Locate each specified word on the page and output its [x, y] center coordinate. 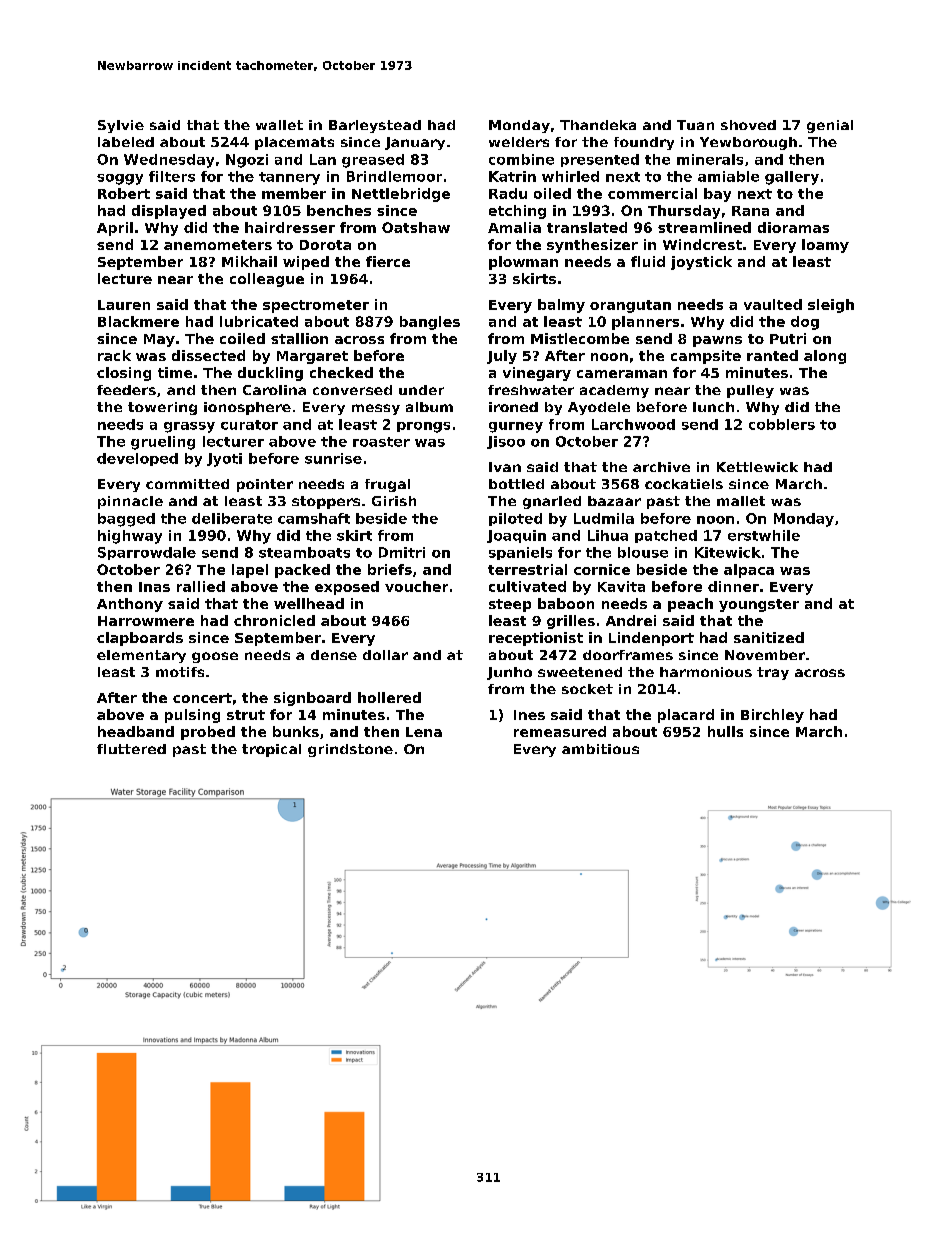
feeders [126, 390]
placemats [294, 143]
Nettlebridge [401, 195]
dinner [733, 586]
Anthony [130, 605]
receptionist [536, 639]
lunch [713, 407]
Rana [750, 211]
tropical [271, 750]
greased [373, 161]
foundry [644, 143]
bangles [430, 323]
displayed [169, 212]
